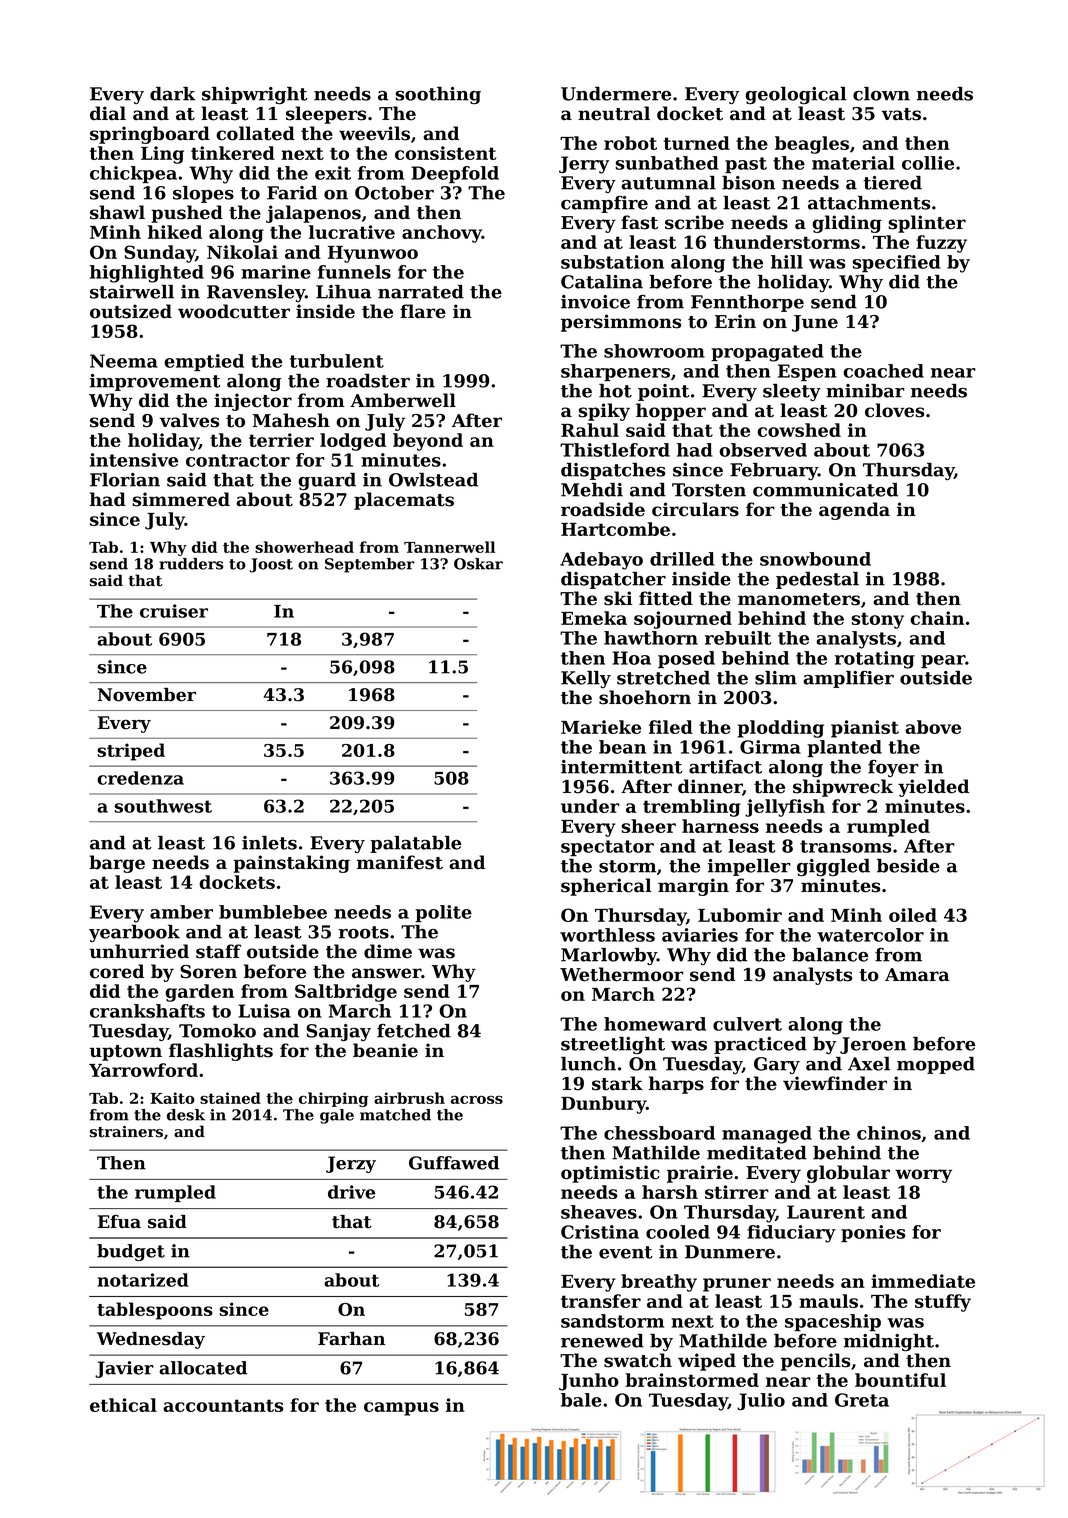 The image size is (1068, 1518). I want to click on autumnal, so click(668, 183).
